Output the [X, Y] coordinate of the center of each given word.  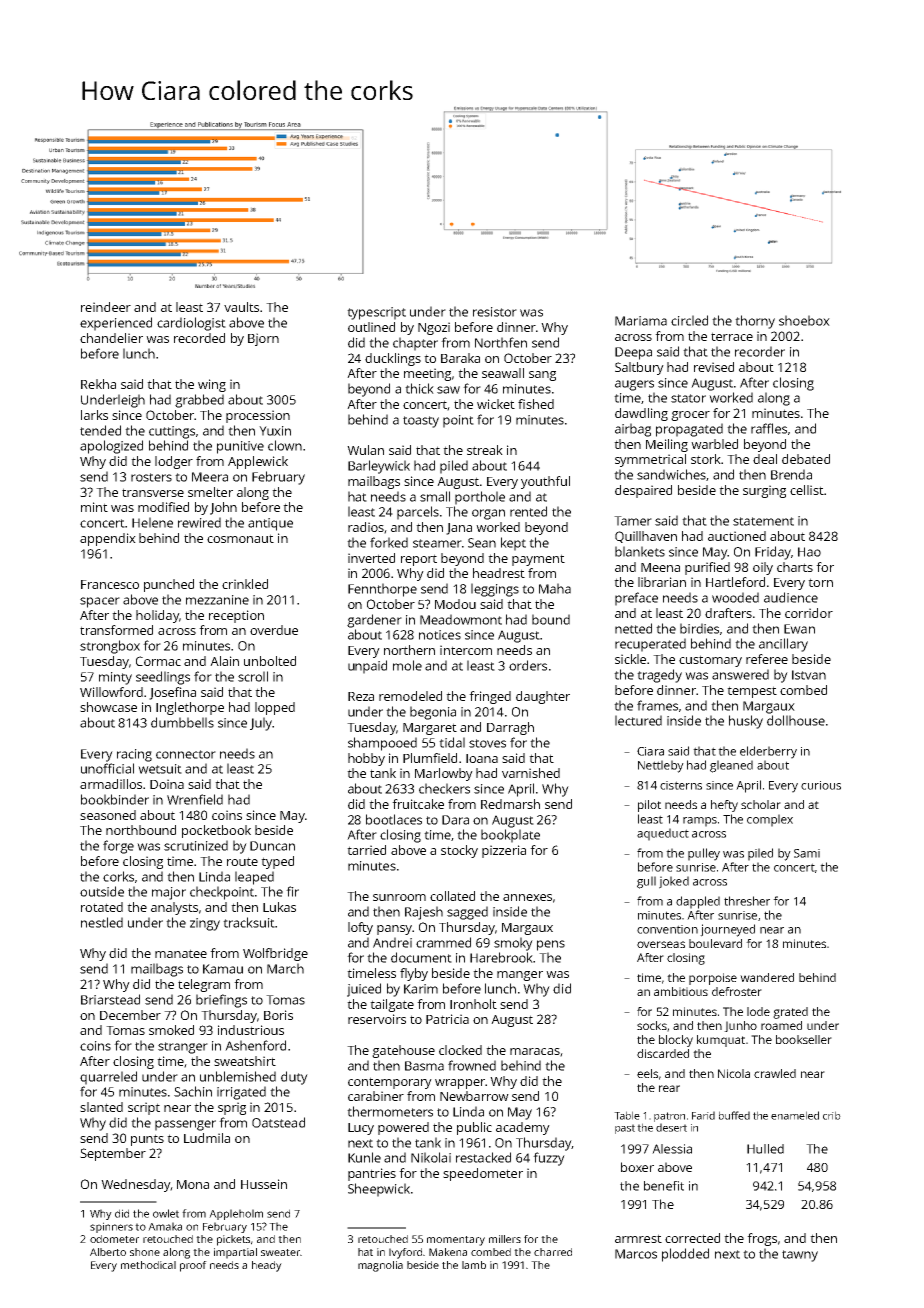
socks [652, 1025]
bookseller [804, 1039]
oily [763, 568]
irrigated [241, 1093]
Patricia [447, 1019]
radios [366, 527]
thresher [747, 901]
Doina [167, 784]
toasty [421, 422]
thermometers [390, 1111]
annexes [527, 897]
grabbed [199, 401]
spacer [100, 602]
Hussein [264, 1184]
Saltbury [639, 368]
